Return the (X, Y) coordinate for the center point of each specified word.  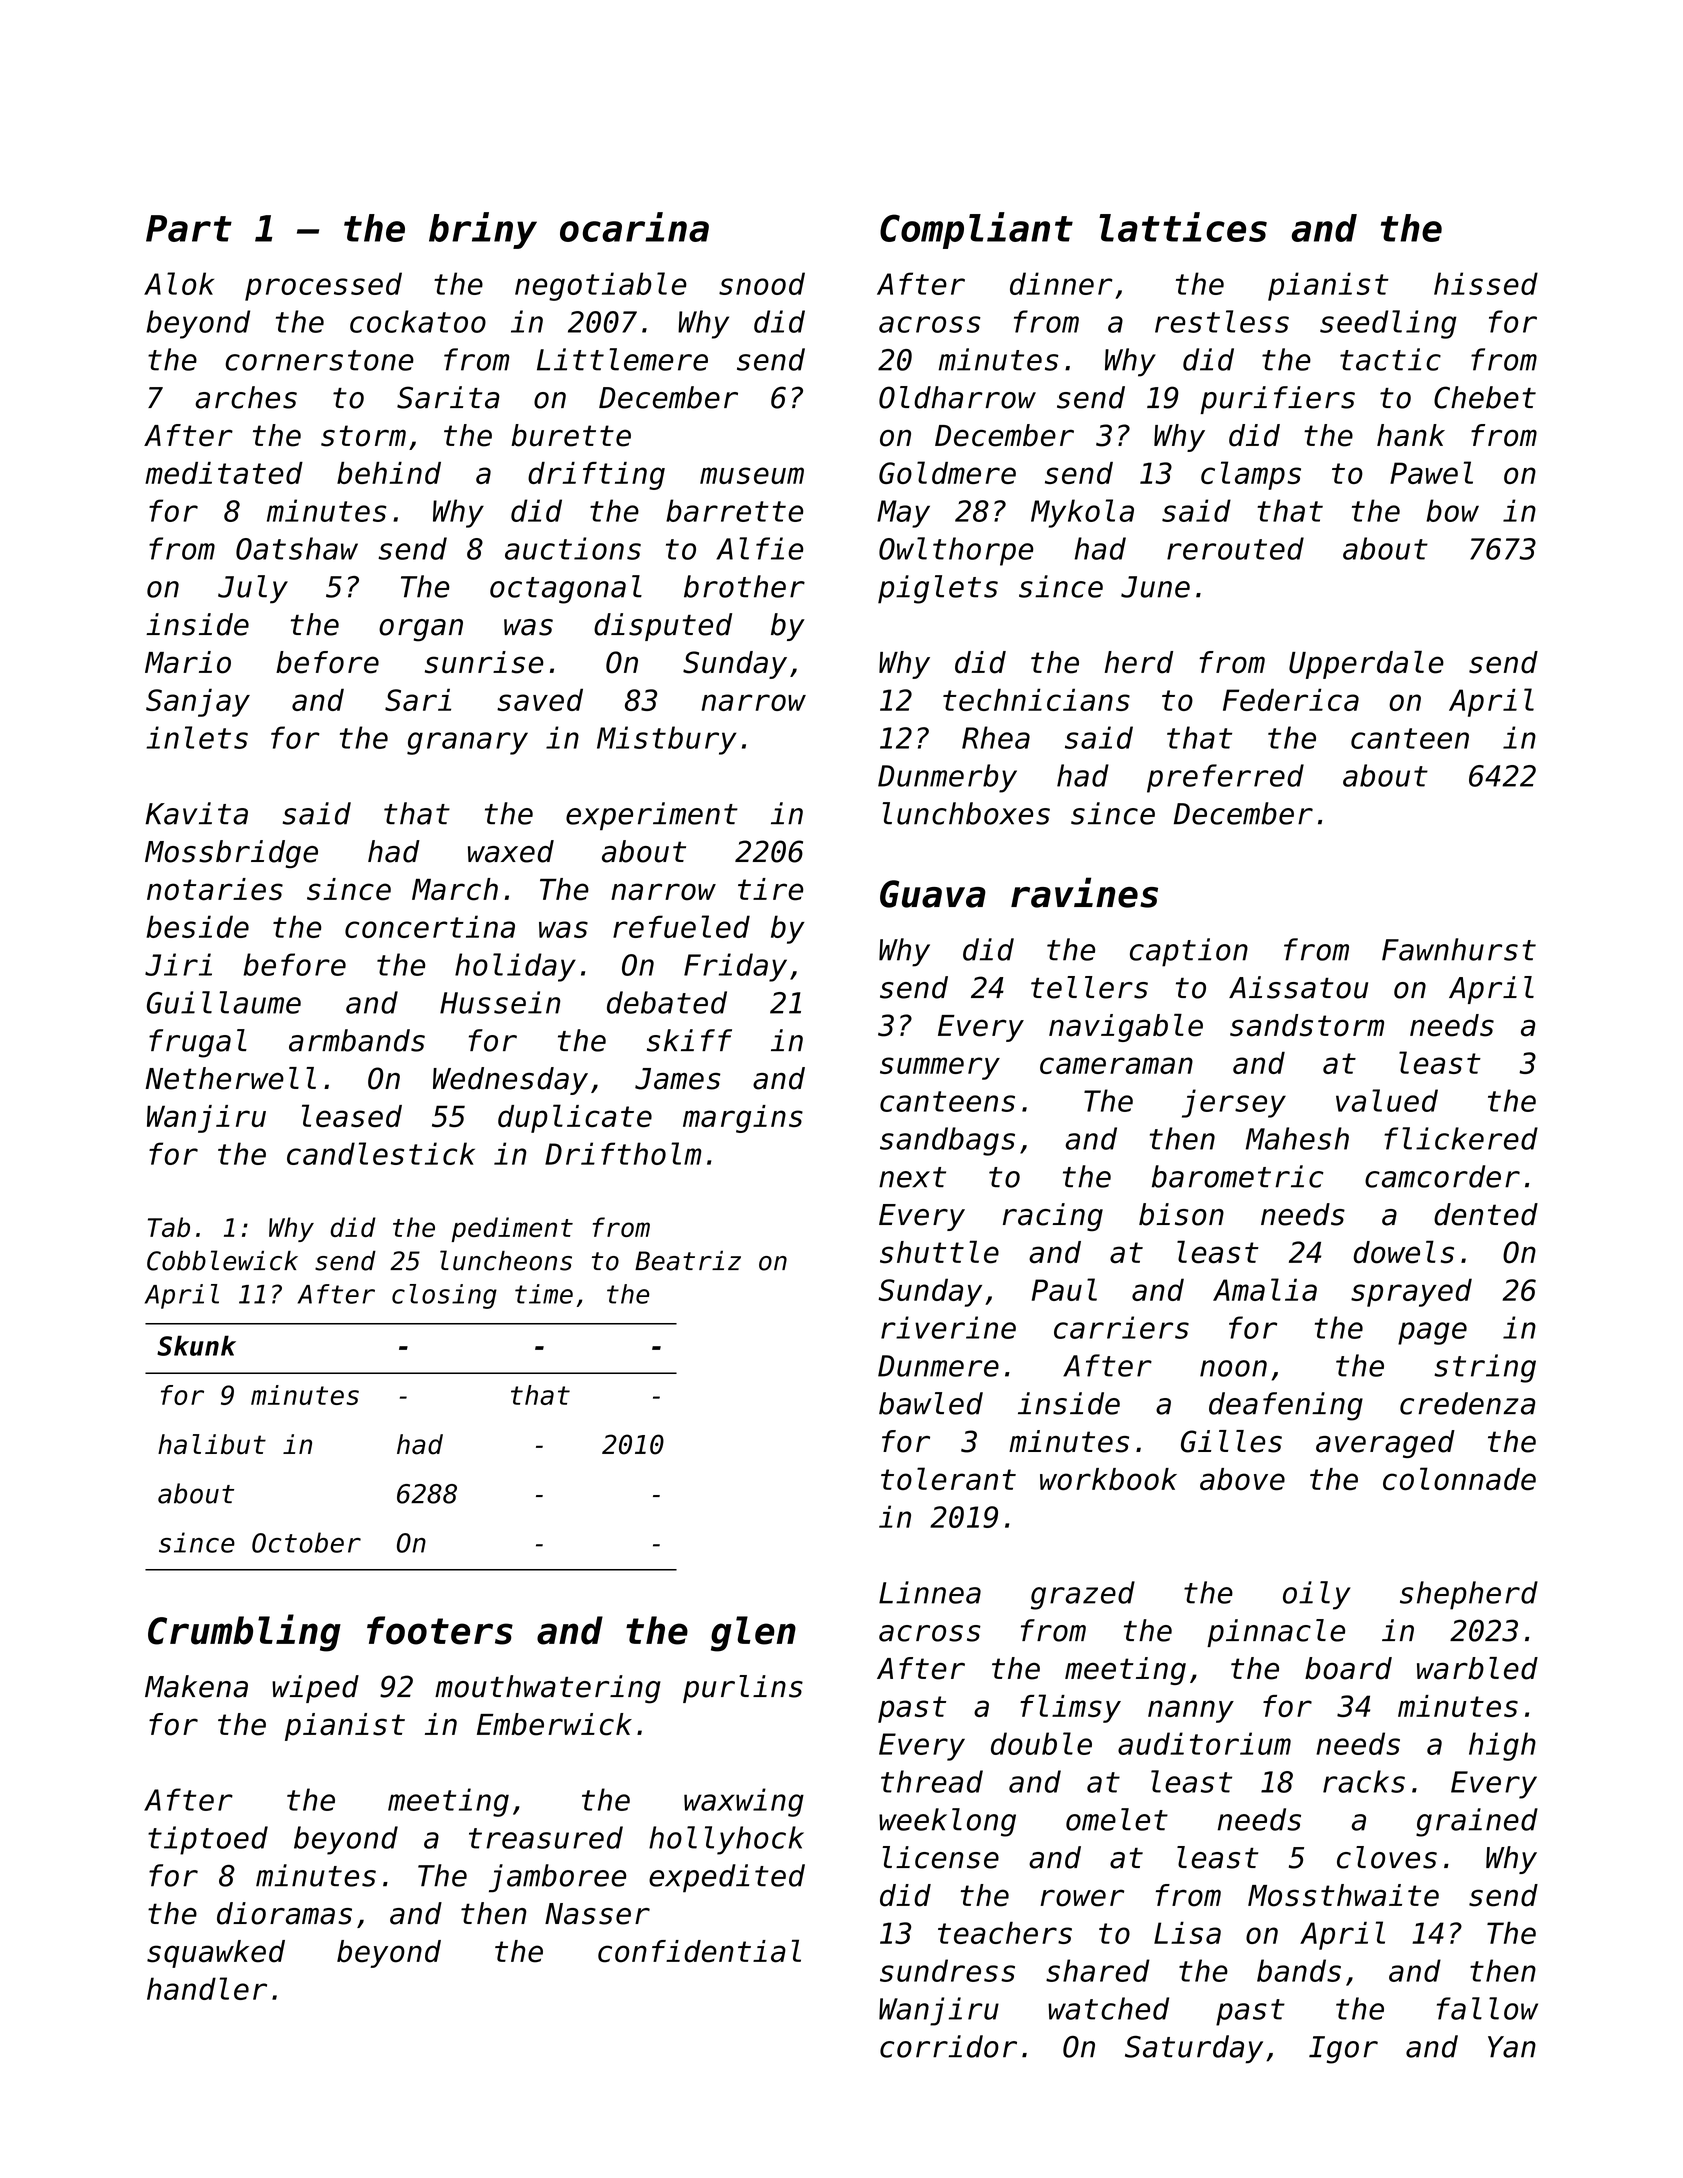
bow (1452, 510)
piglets (938, 589)
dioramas (284, 1913)
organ (421, 630)
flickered (1461, 1138)
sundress (947, 1970)
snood (762, 283)
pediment (512, 1229)
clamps (1251, 475)
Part (189, 228)
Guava (933, 894)
